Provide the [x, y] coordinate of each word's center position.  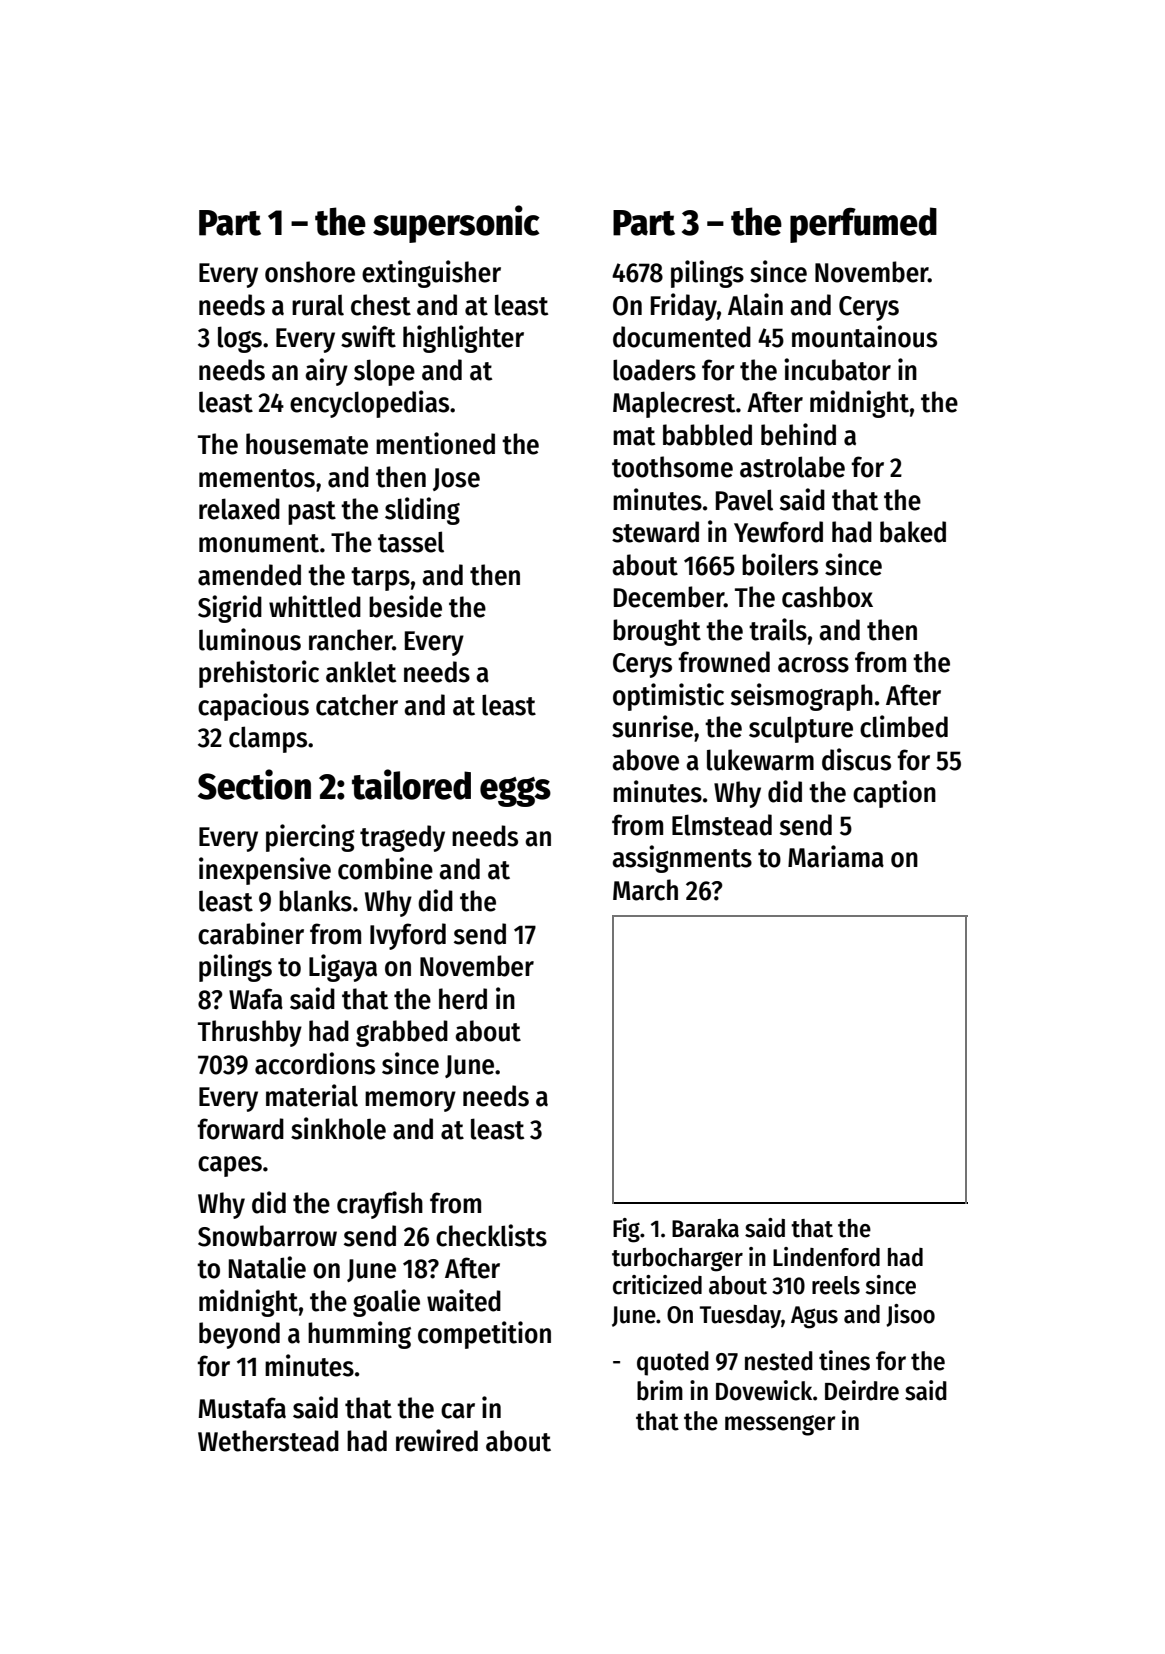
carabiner [251, 933]
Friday [684, 307]
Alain [755, 304]
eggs [515, 792]
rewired [437, 1440]
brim [660, 1390]
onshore [310, 272]
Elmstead [722, 825]
